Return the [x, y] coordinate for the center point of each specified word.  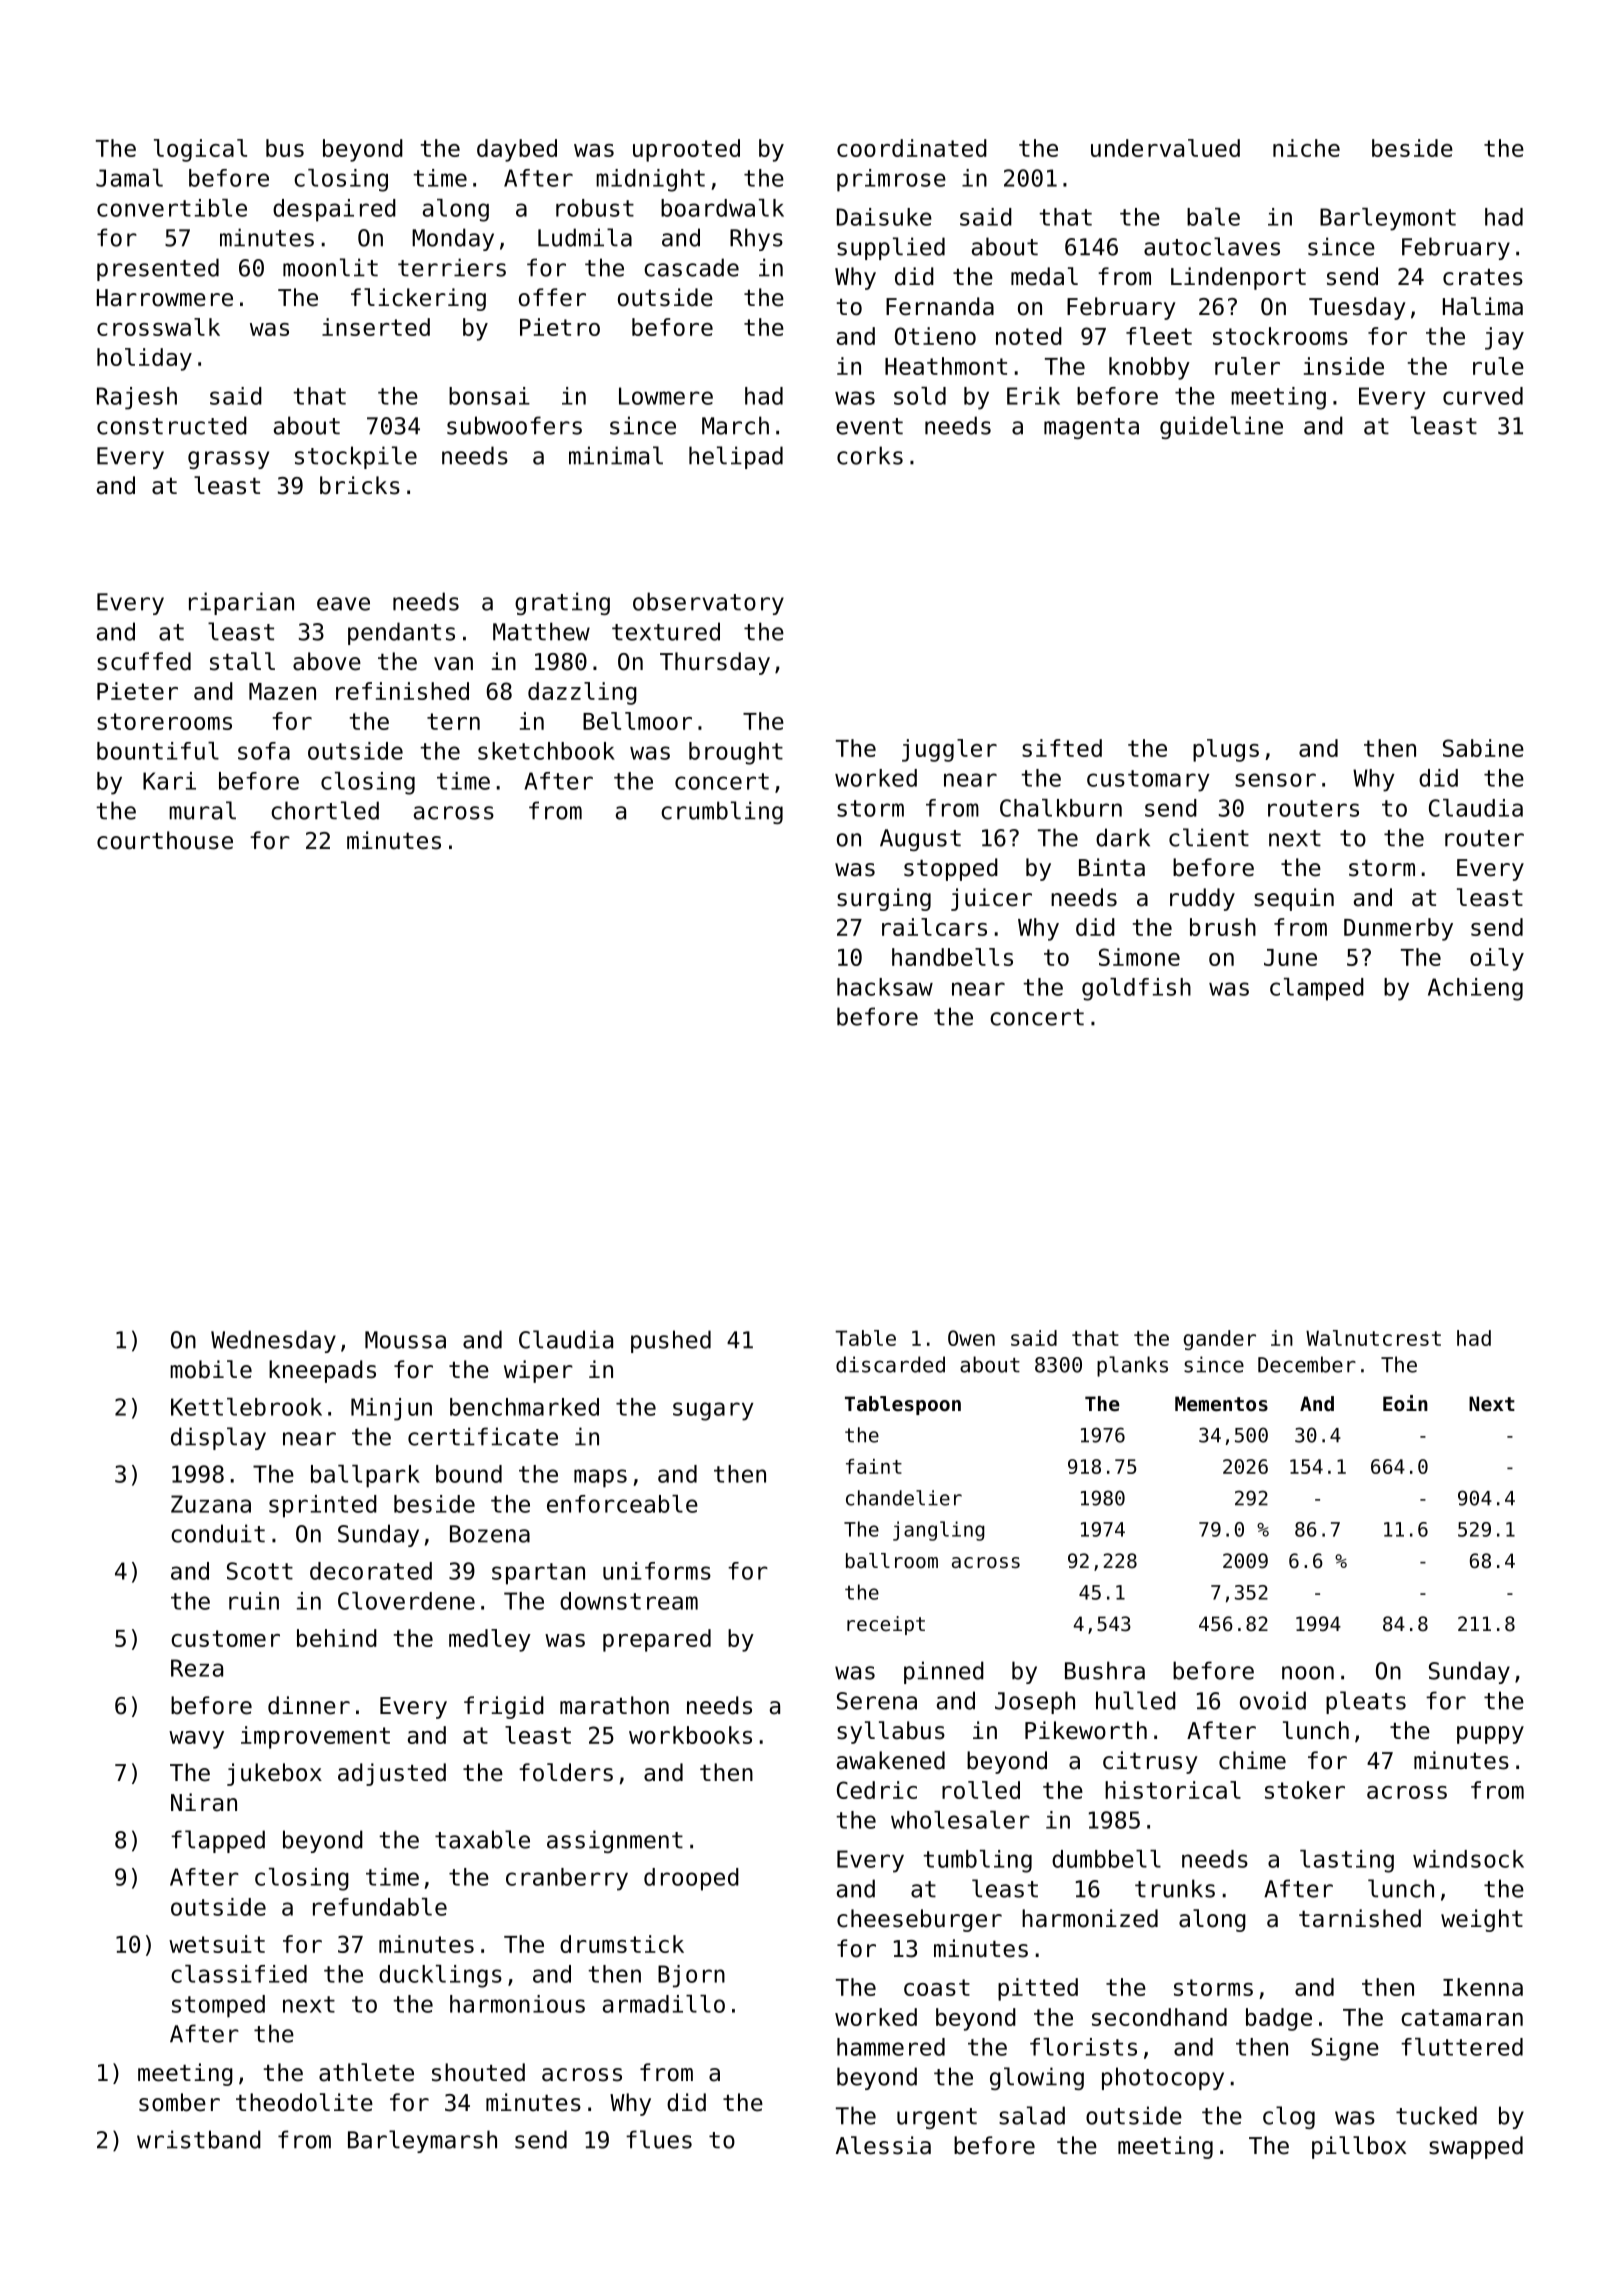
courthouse [165, 840]
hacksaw [885, 987]
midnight [650, 180]
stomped [218, 2006]
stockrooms [1280, 336]
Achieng [1475, 989]
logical [200, 150]
